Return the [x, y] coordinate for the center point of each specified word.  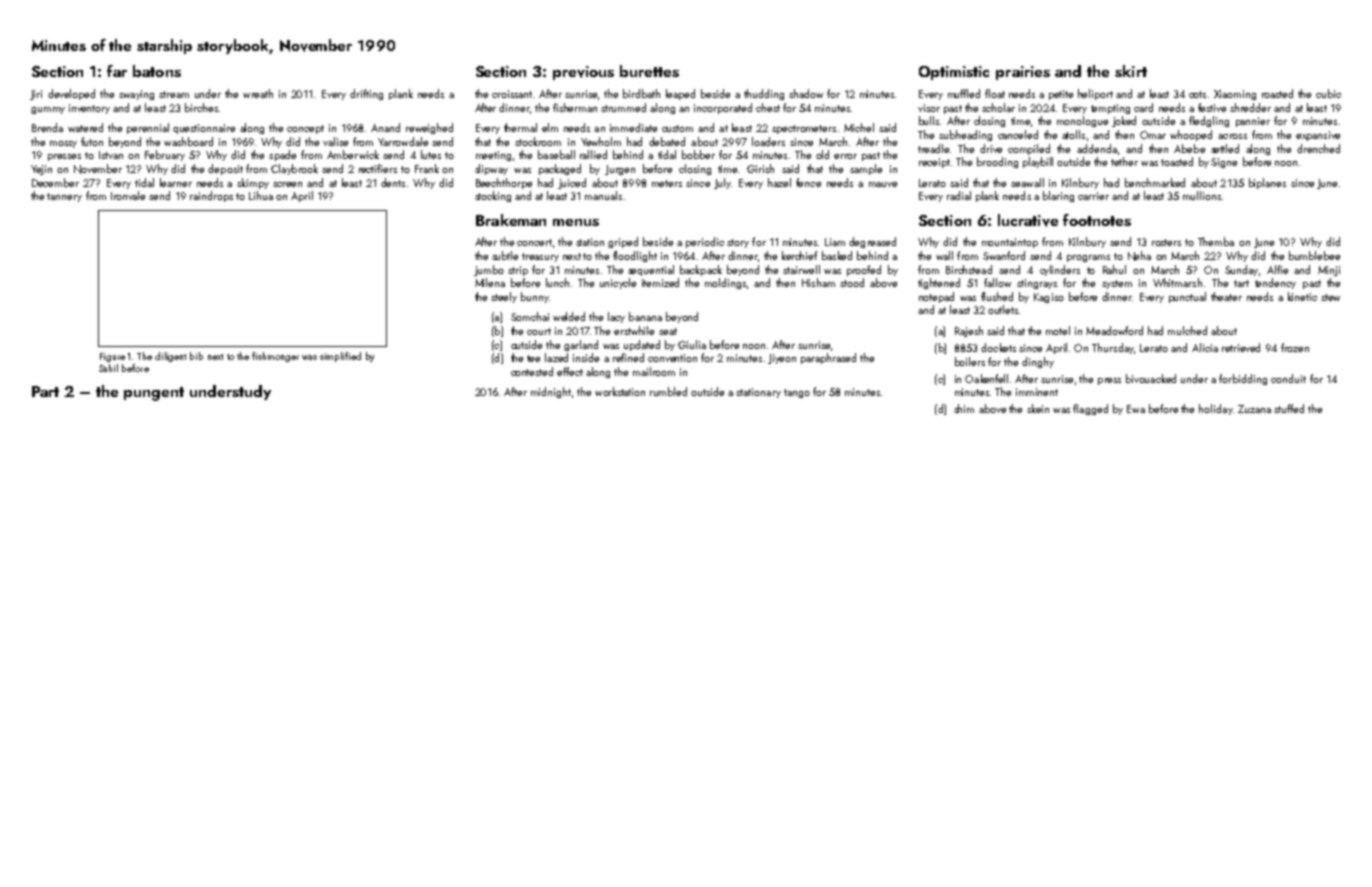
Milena [490, 282]
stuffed [1289, 408]
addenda [1097, 148]
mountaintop [1010, 243]
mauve [883, 184]
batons [157, 71]
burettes [649, 71]
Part [45, 391]
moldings [725, 283]
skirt [1131, 71]
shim [964, 408]
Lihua [261, 195]
